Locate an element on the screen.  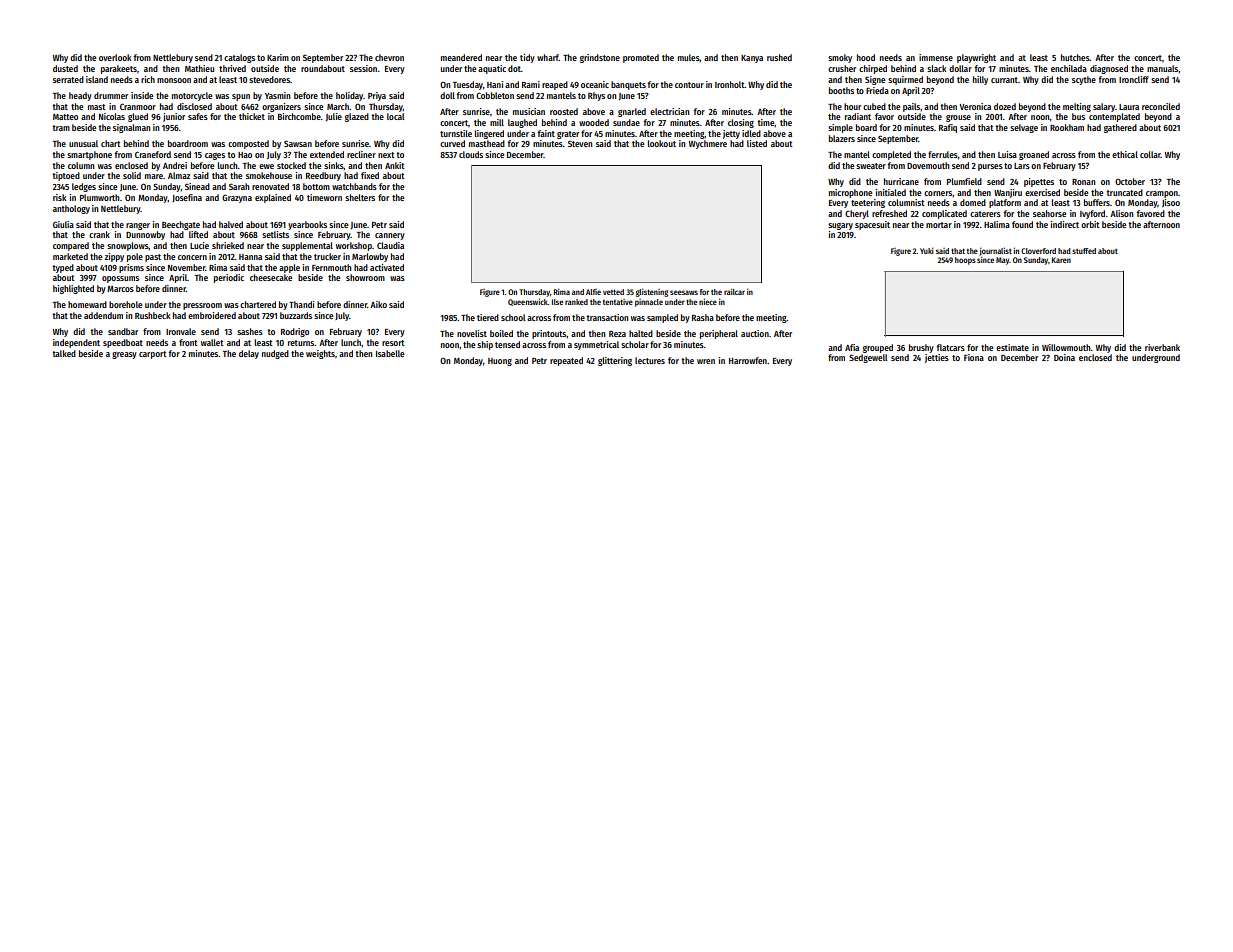
hutches is located at coordinates (1075, 57).
